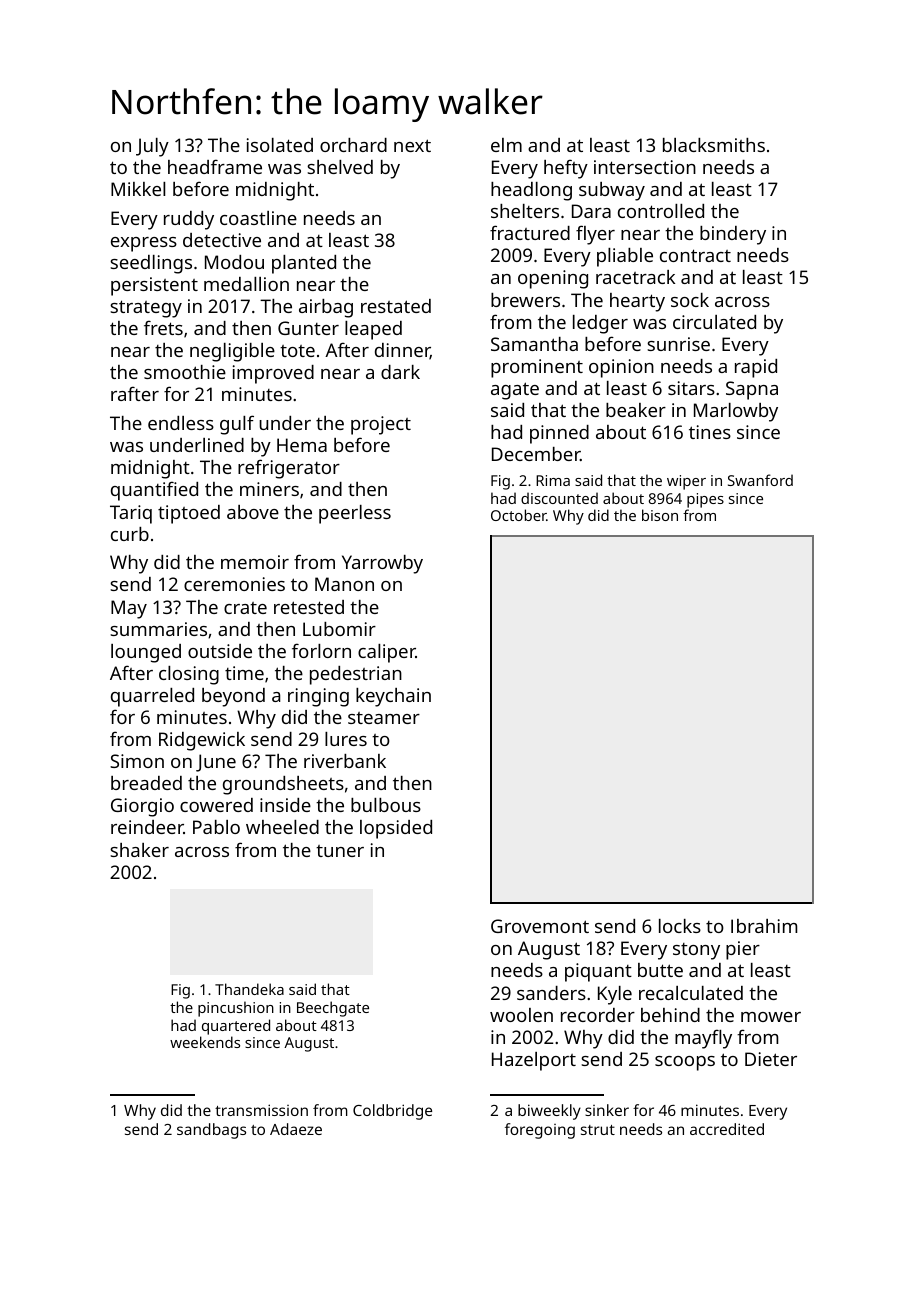 The width and height of the page is (924, 1311). Describe the element at coordinates (181, 423) in the page. I see `endless` at that location.
